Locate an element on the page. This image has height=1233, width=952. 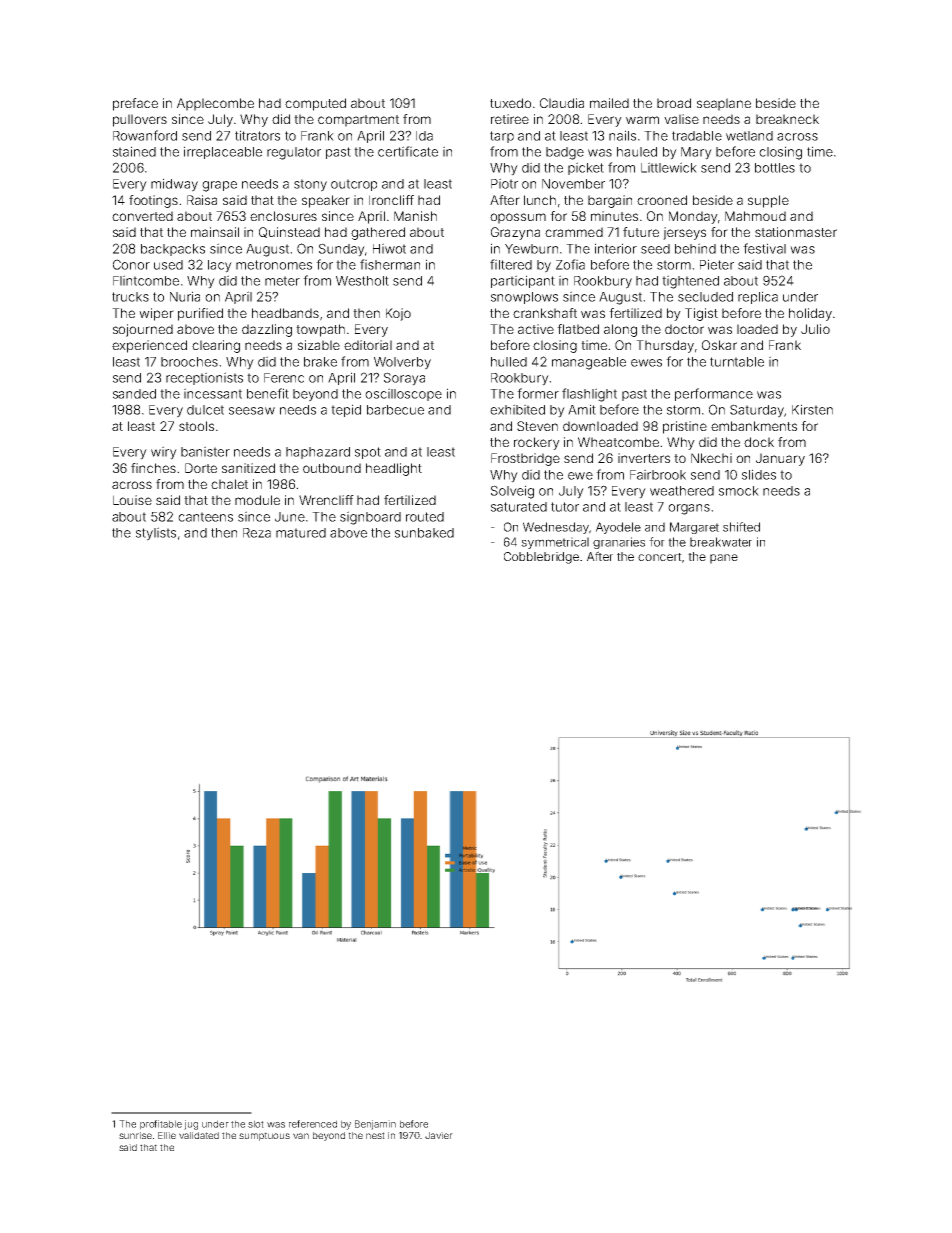
sunrise is located at coordinates (135, 1135).
